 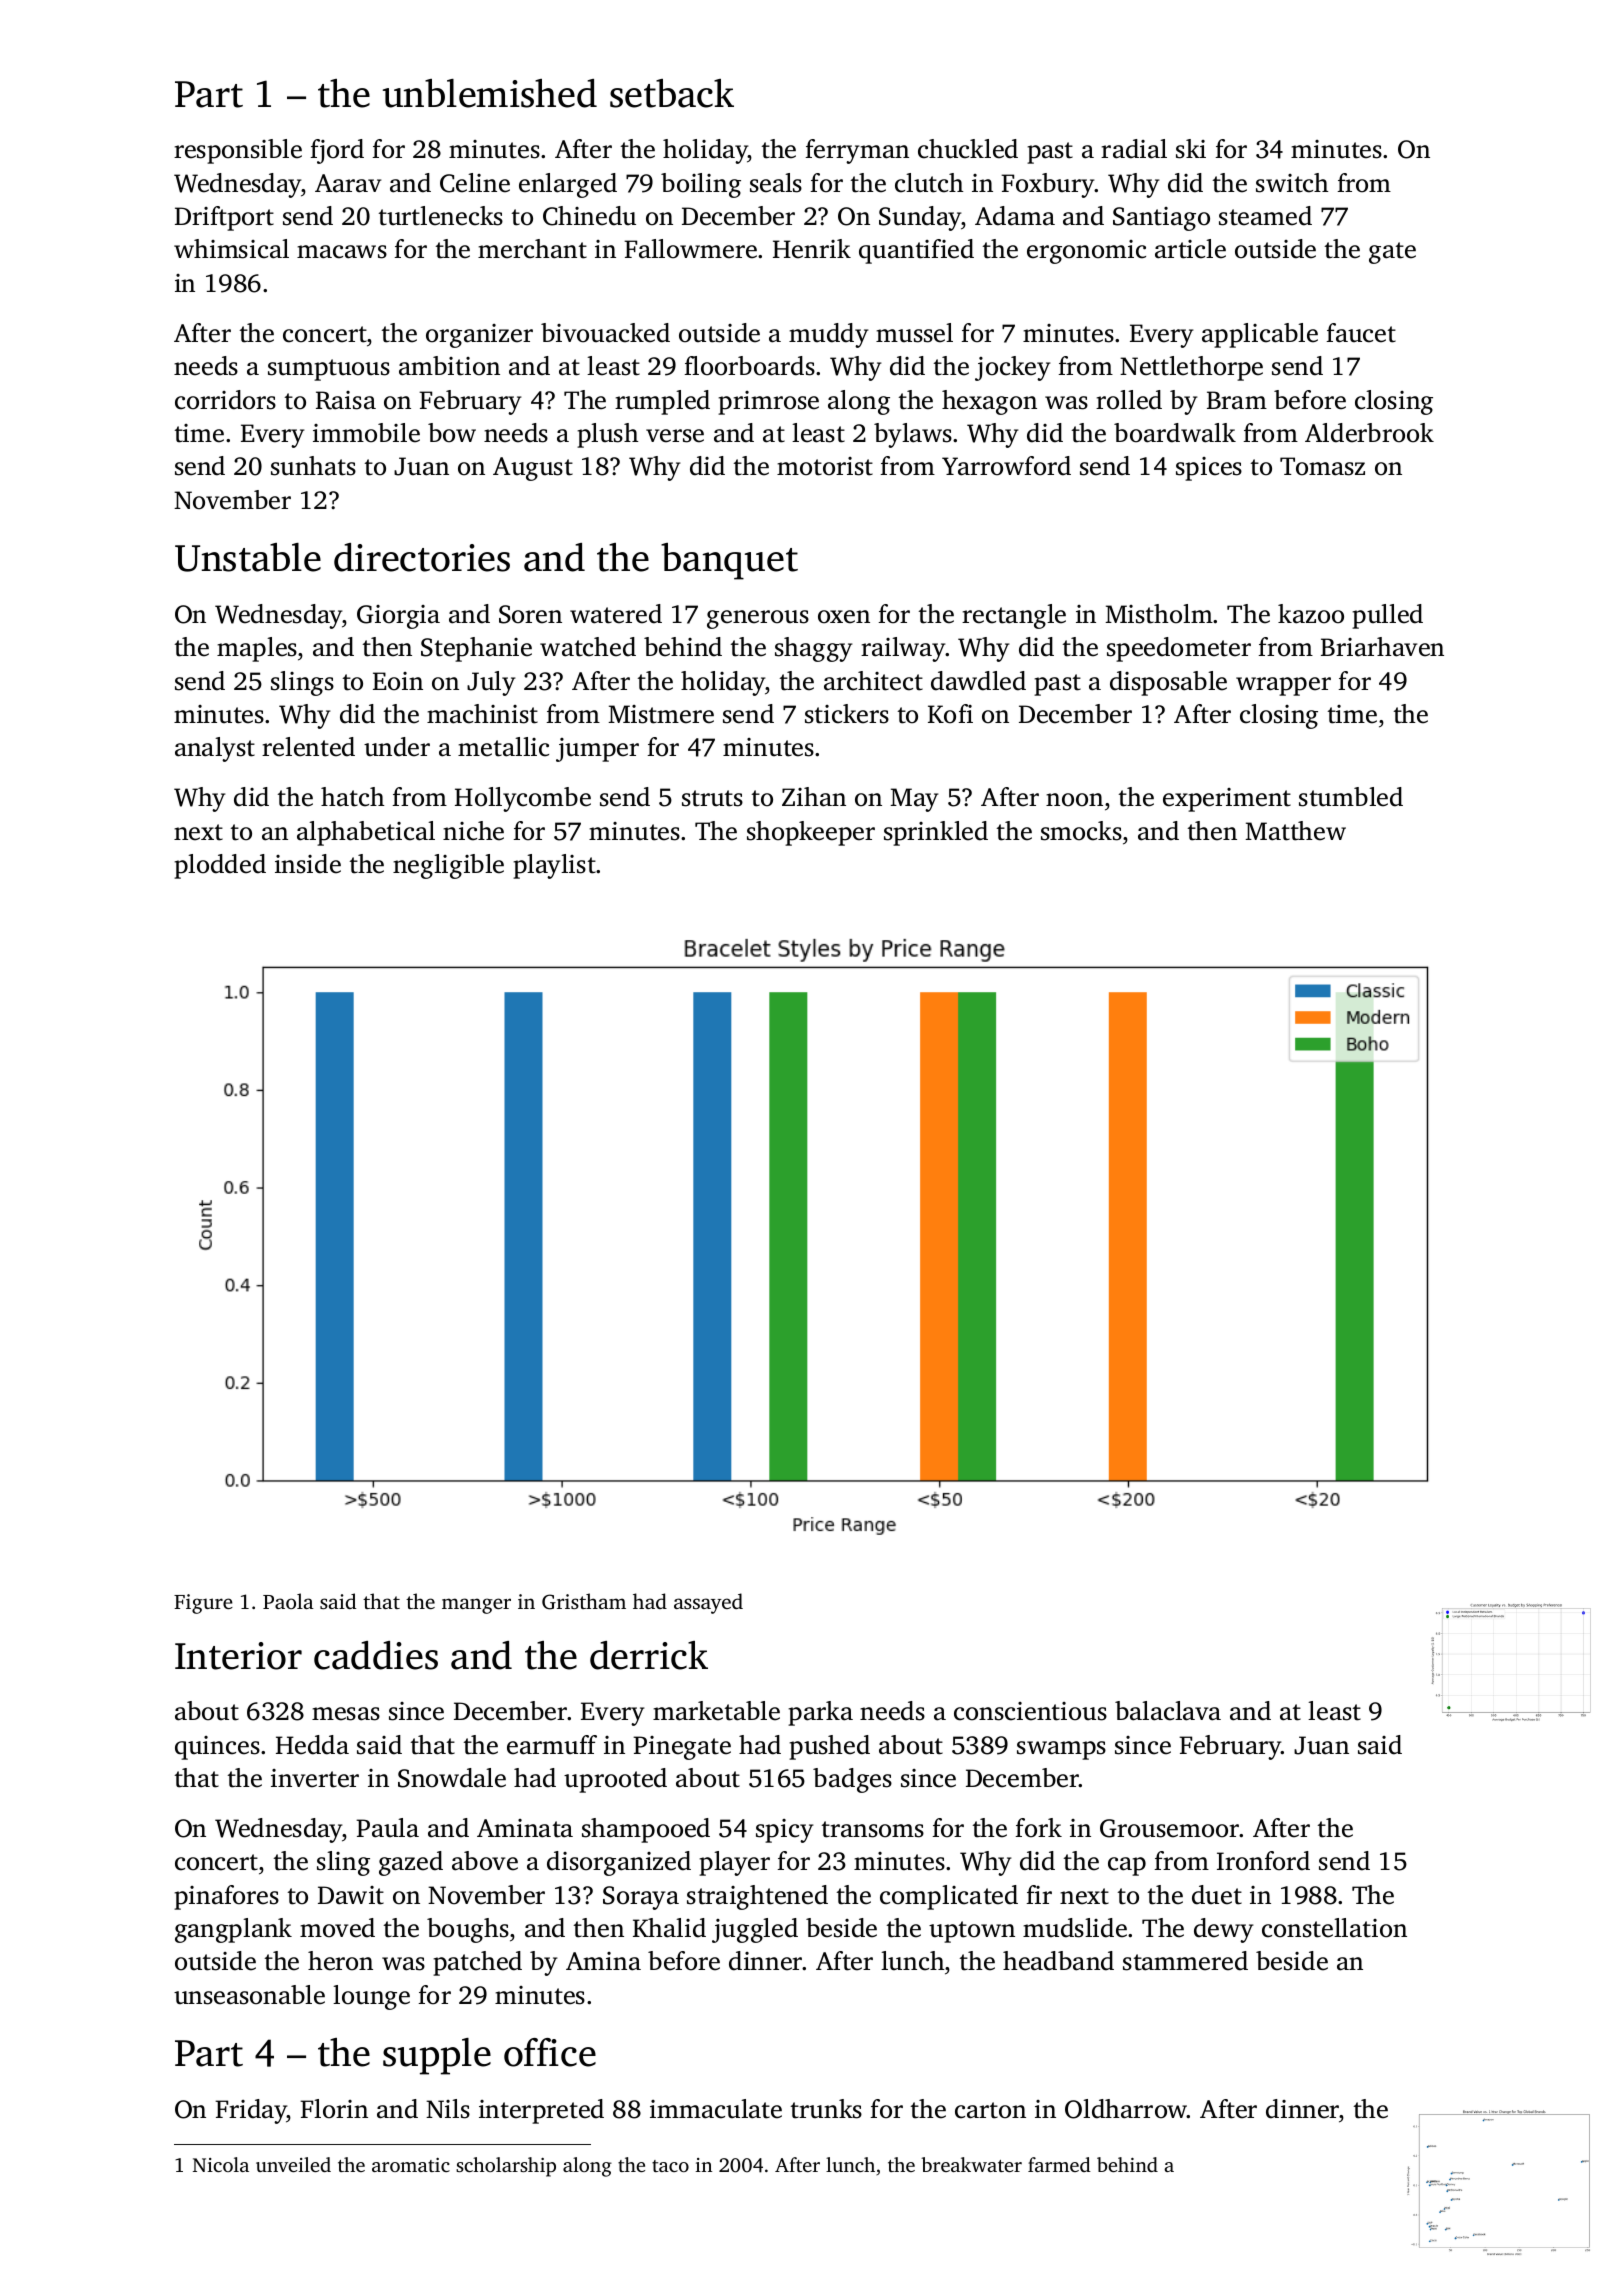 I want to click on sprinkled, so click(x=936, y=833).
